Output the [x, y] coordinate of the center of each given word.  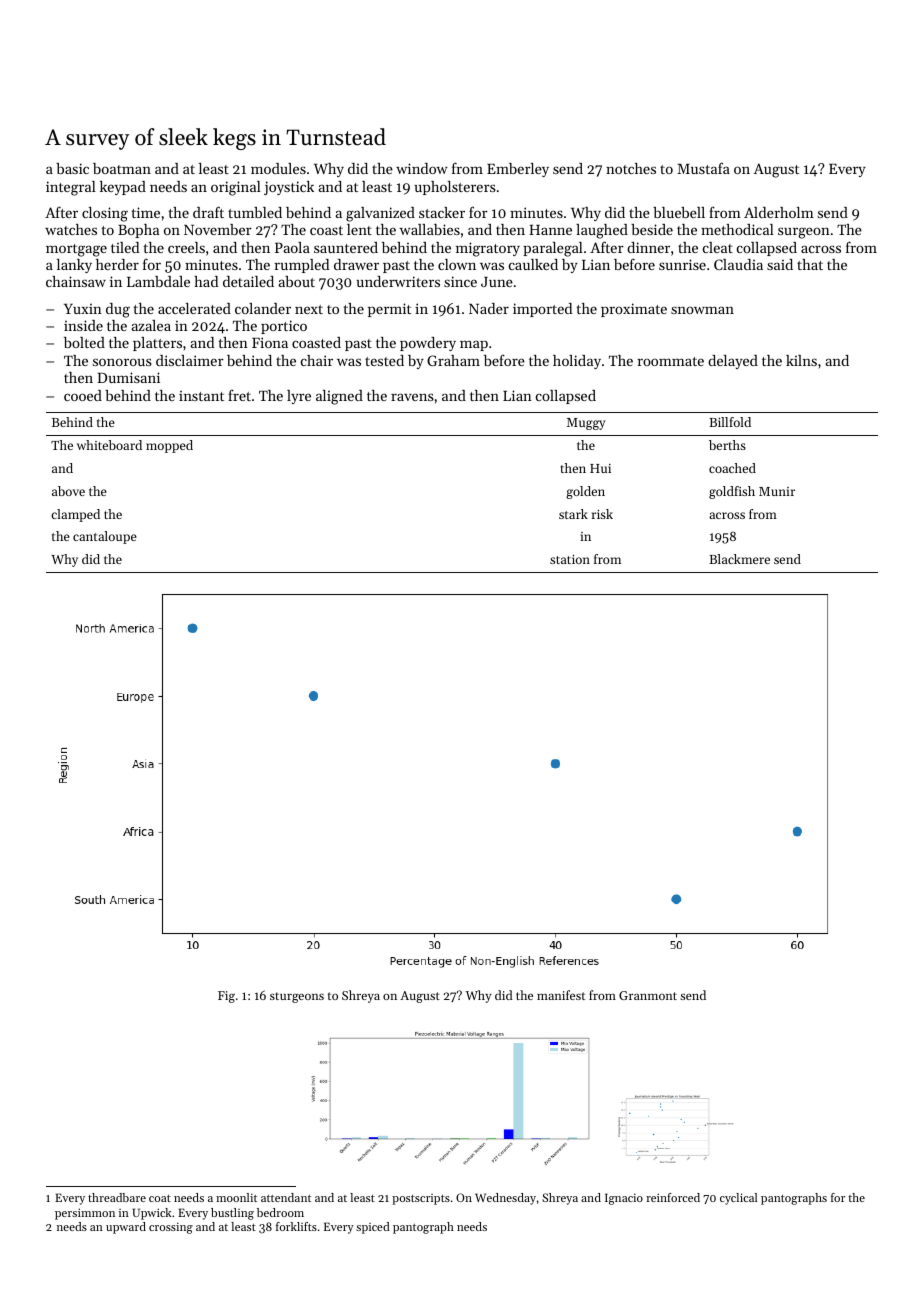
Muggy [586, 424]
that [810, 264]
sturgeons [297, 997]
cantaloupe [105, 537]
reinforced [673, 1197]
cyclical [738, 1199]
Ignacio [624, 1199]
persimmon [85, 1214]
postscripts [421, 1199]
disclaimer [190, 360]
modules [278, 168]
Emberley [518, 170]
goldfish [732, 492]
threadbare [117, 1197]
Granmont [648, 995]
